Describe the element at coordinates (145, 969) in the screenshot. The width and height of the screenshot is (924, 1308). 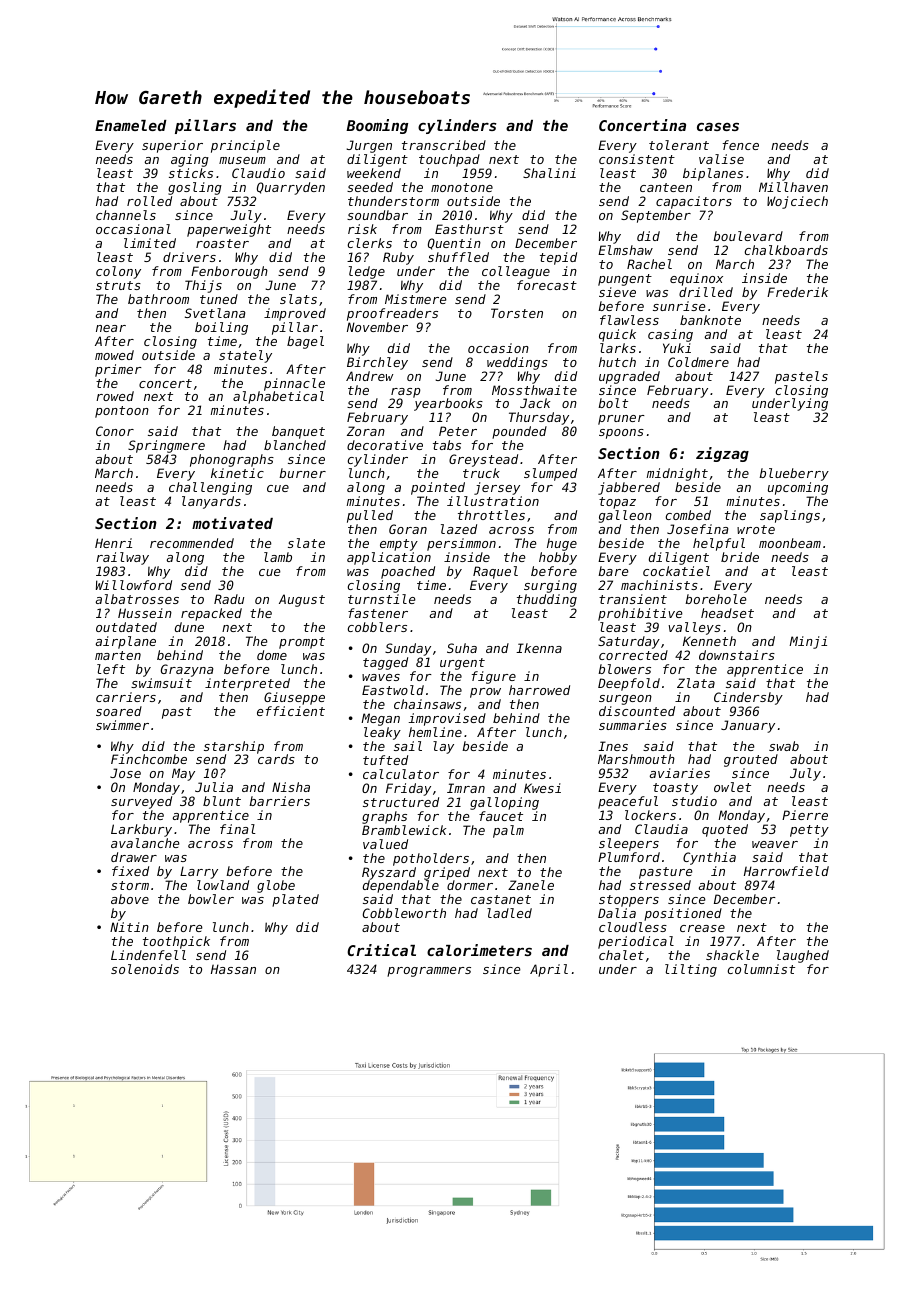
I see `solenoids` at that location.
